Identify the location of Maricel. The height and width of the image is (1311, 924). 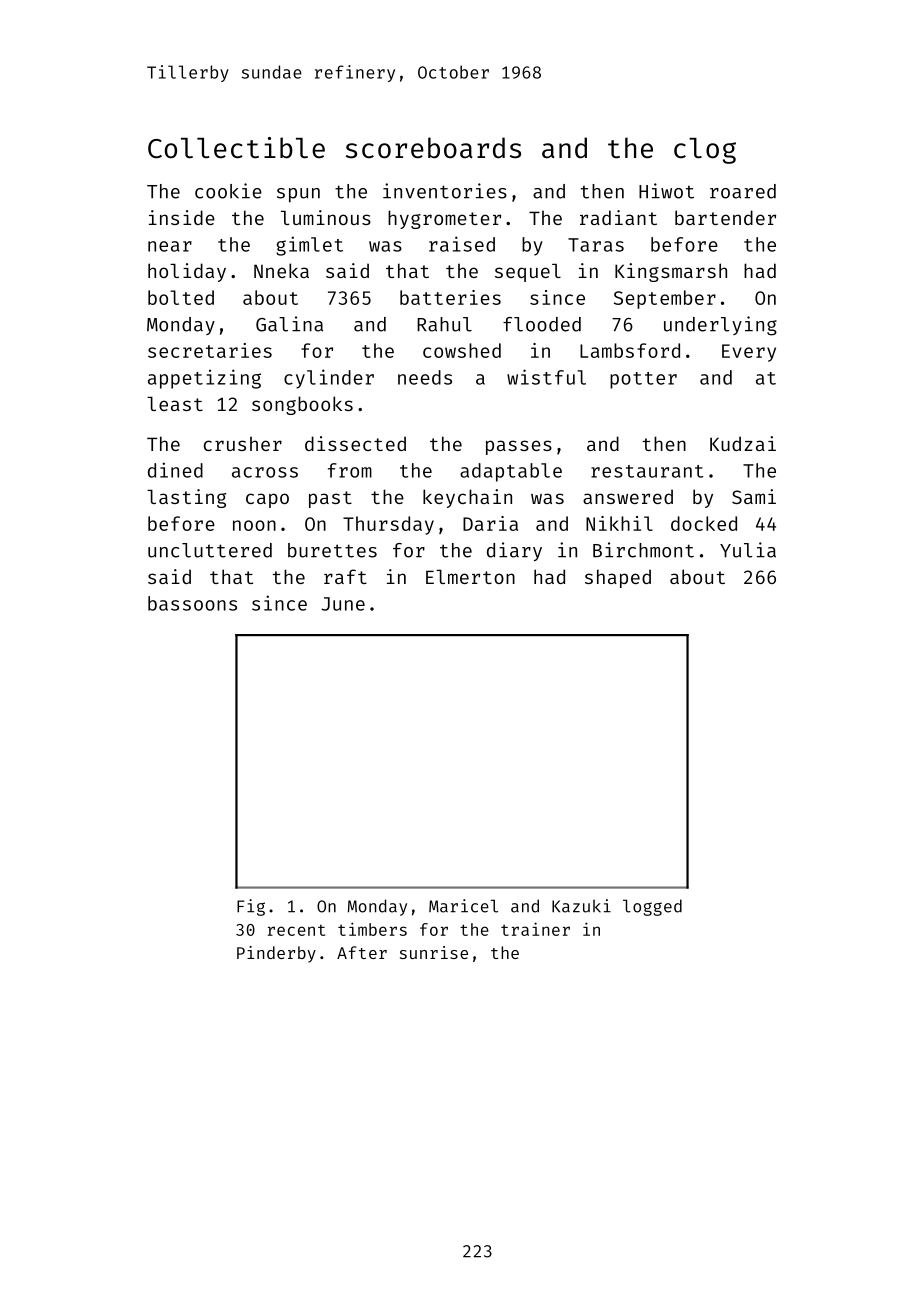
(463, 906).
